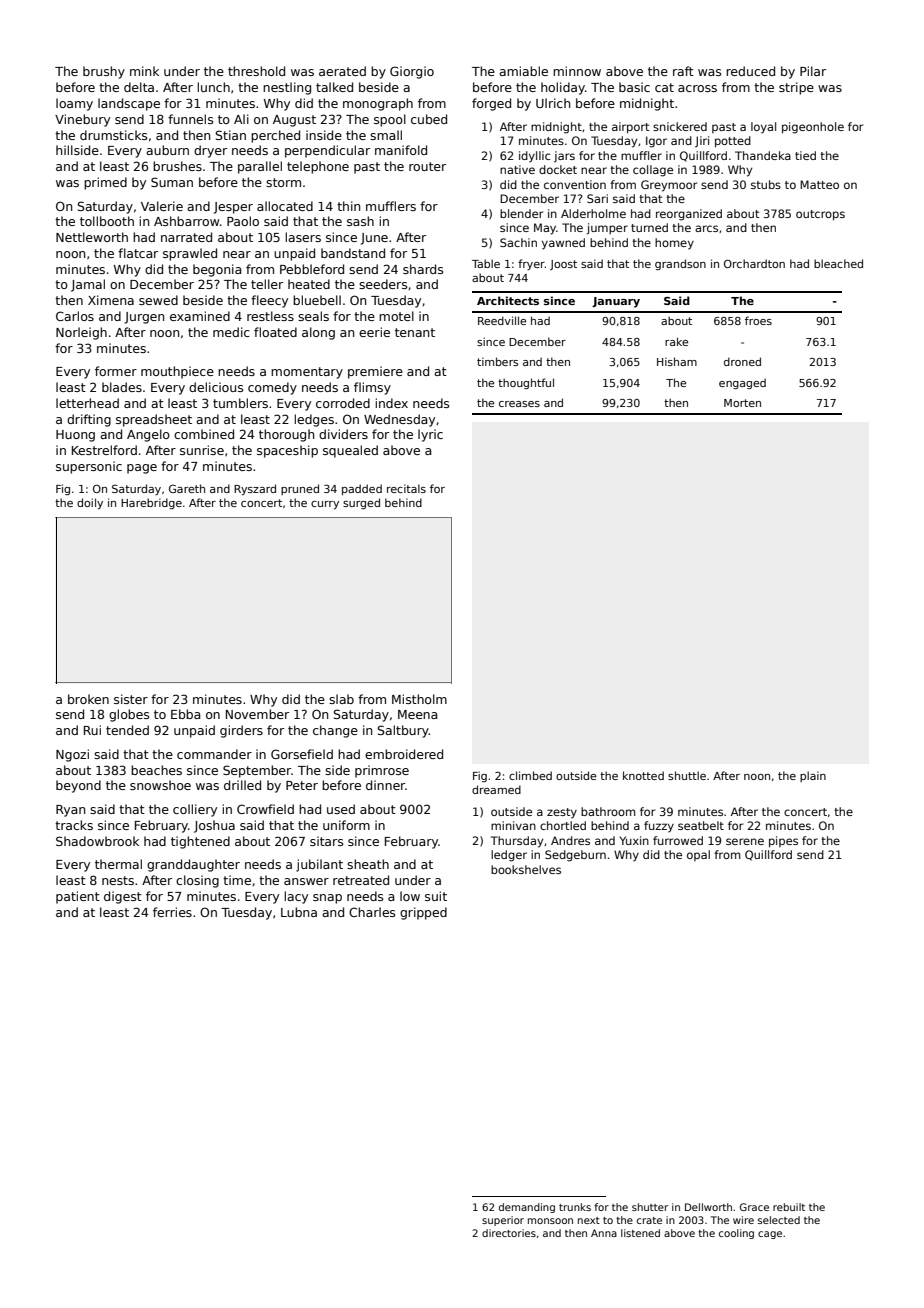 This image has height=1308, width=924. Describe the element at coordinates (745, 841) in the image. I see `serene` at that location.
